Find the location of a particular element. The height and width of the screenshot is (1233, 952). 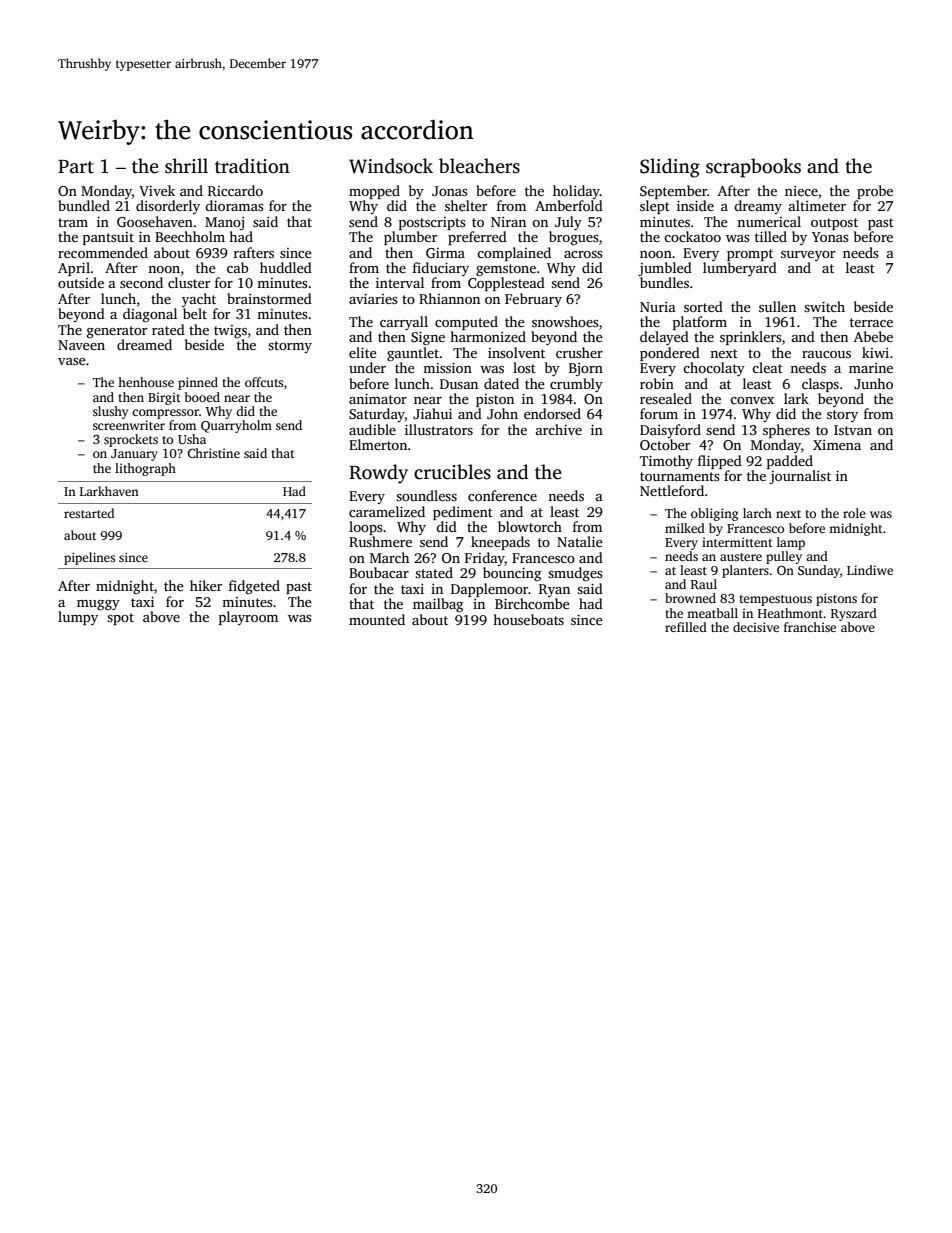

sullen is located at coordinates (777, 306).
